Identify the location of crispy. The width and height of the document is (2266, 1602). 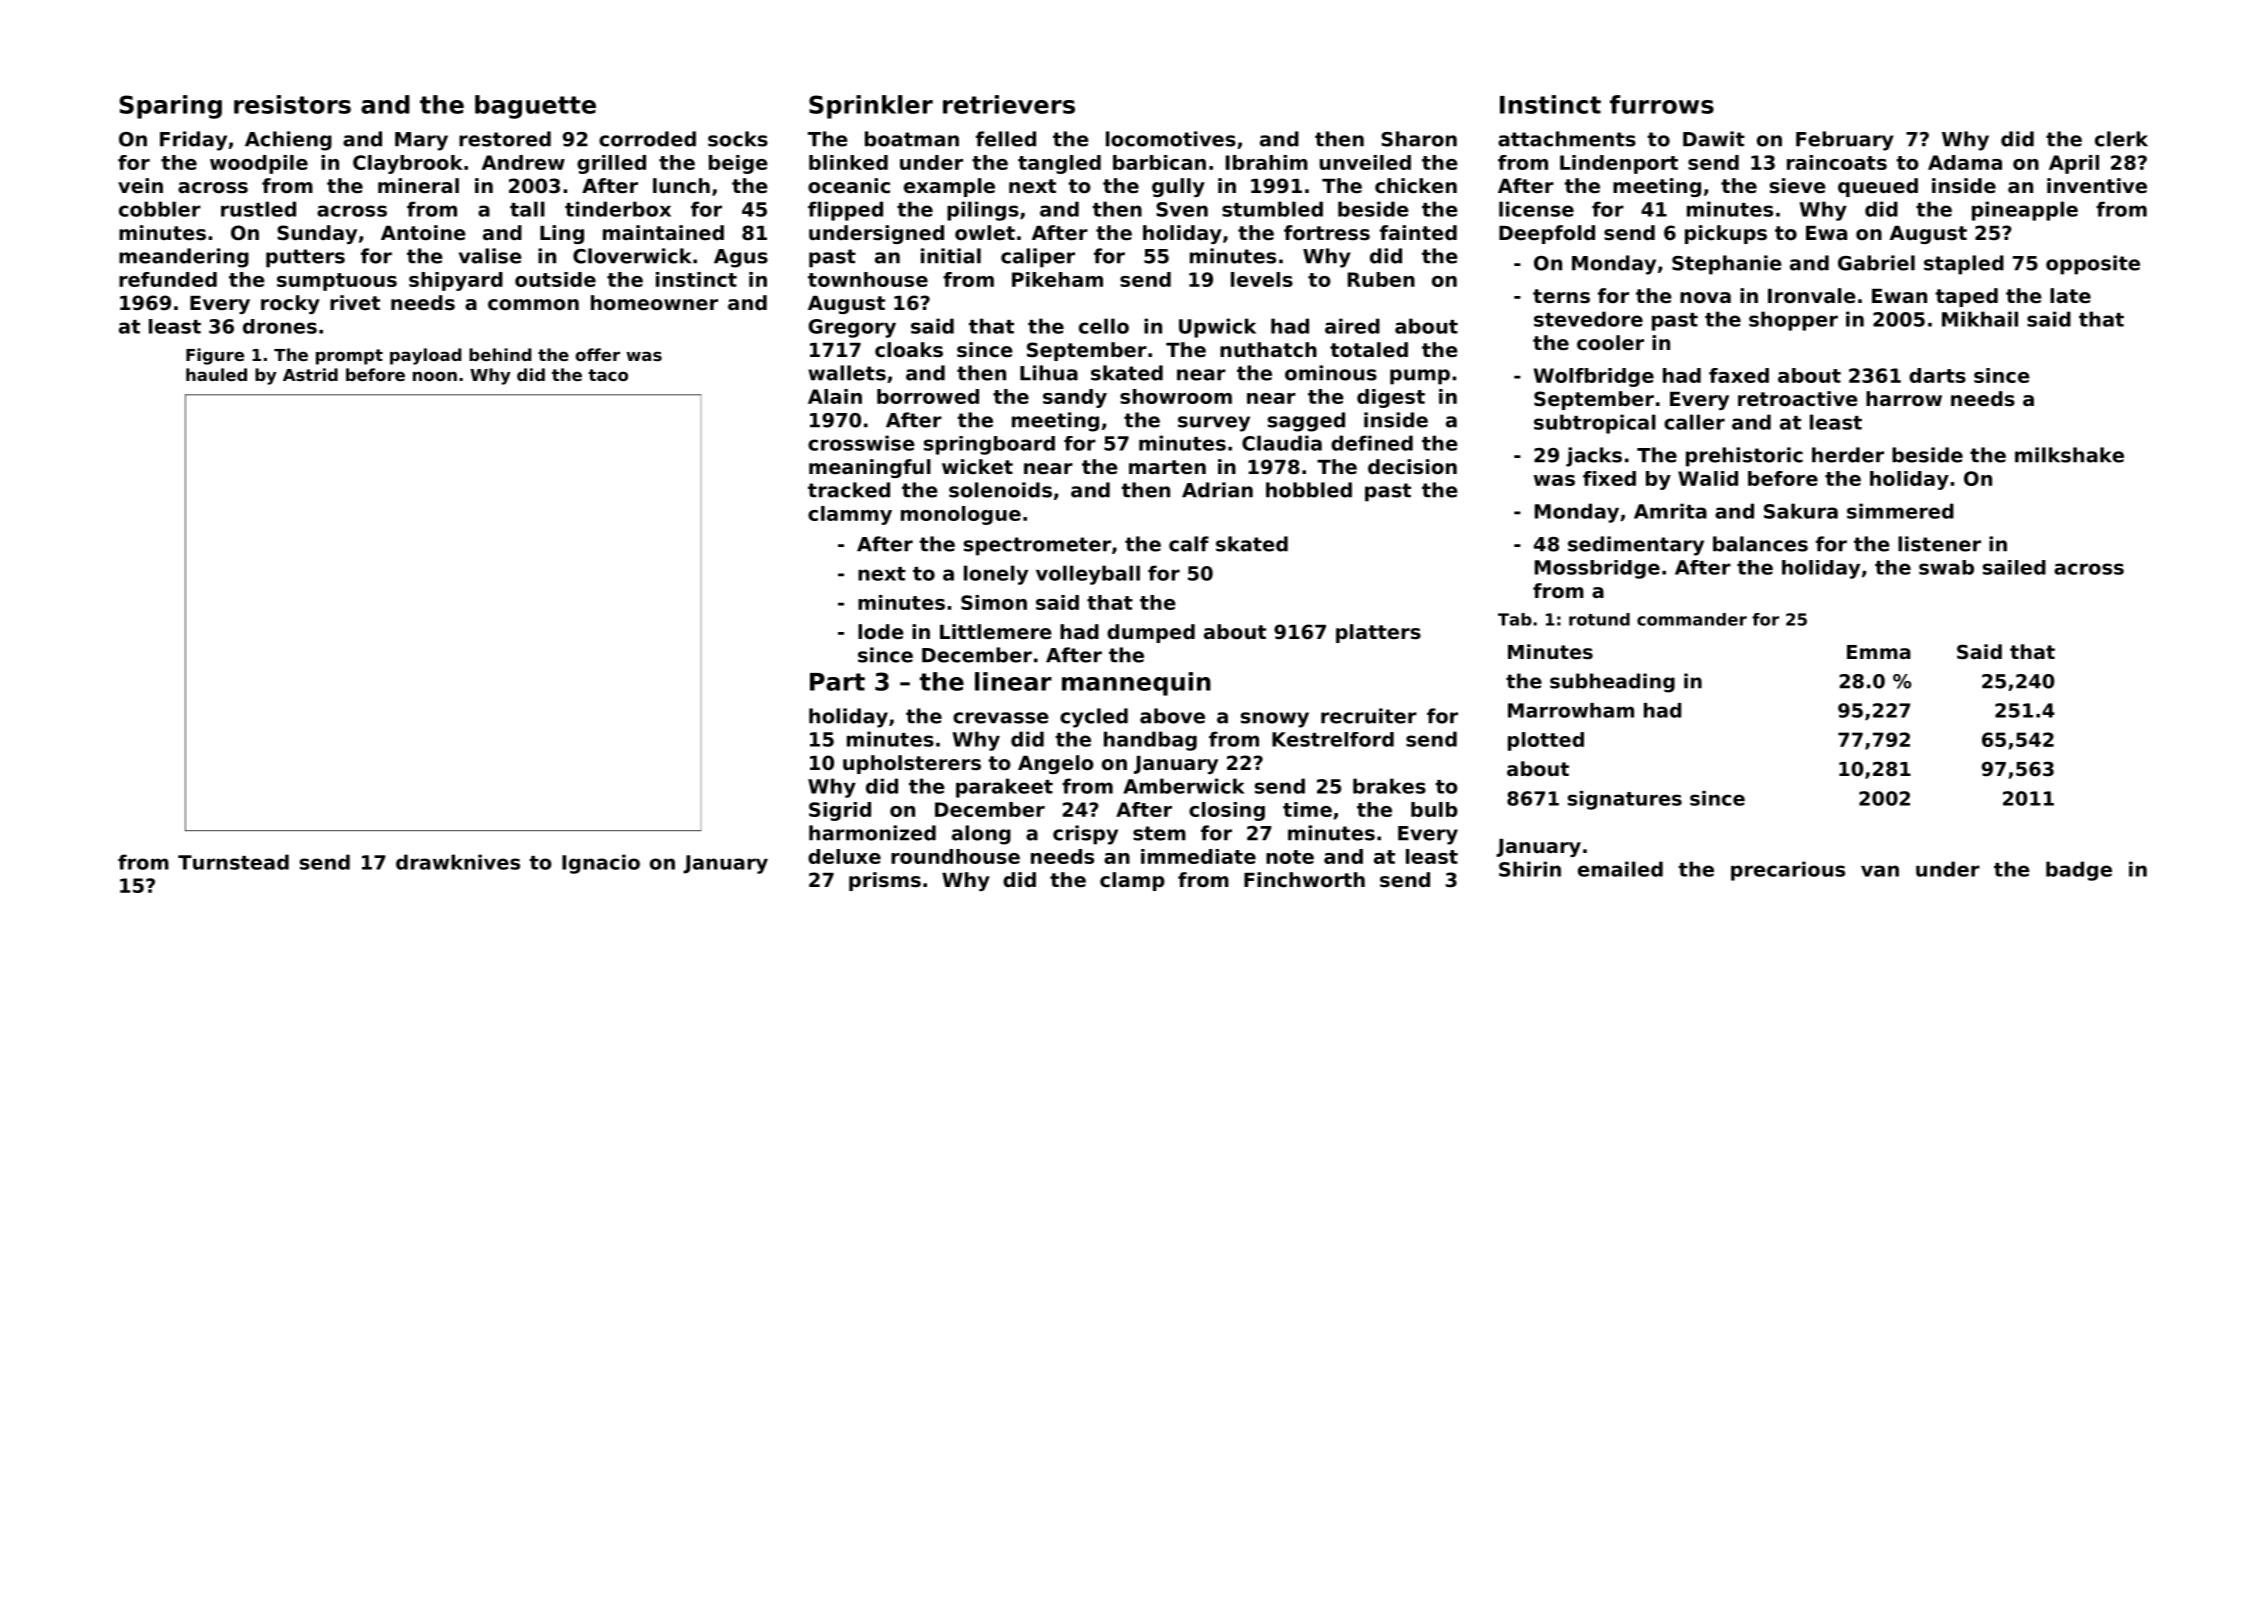
(1085, 835).
